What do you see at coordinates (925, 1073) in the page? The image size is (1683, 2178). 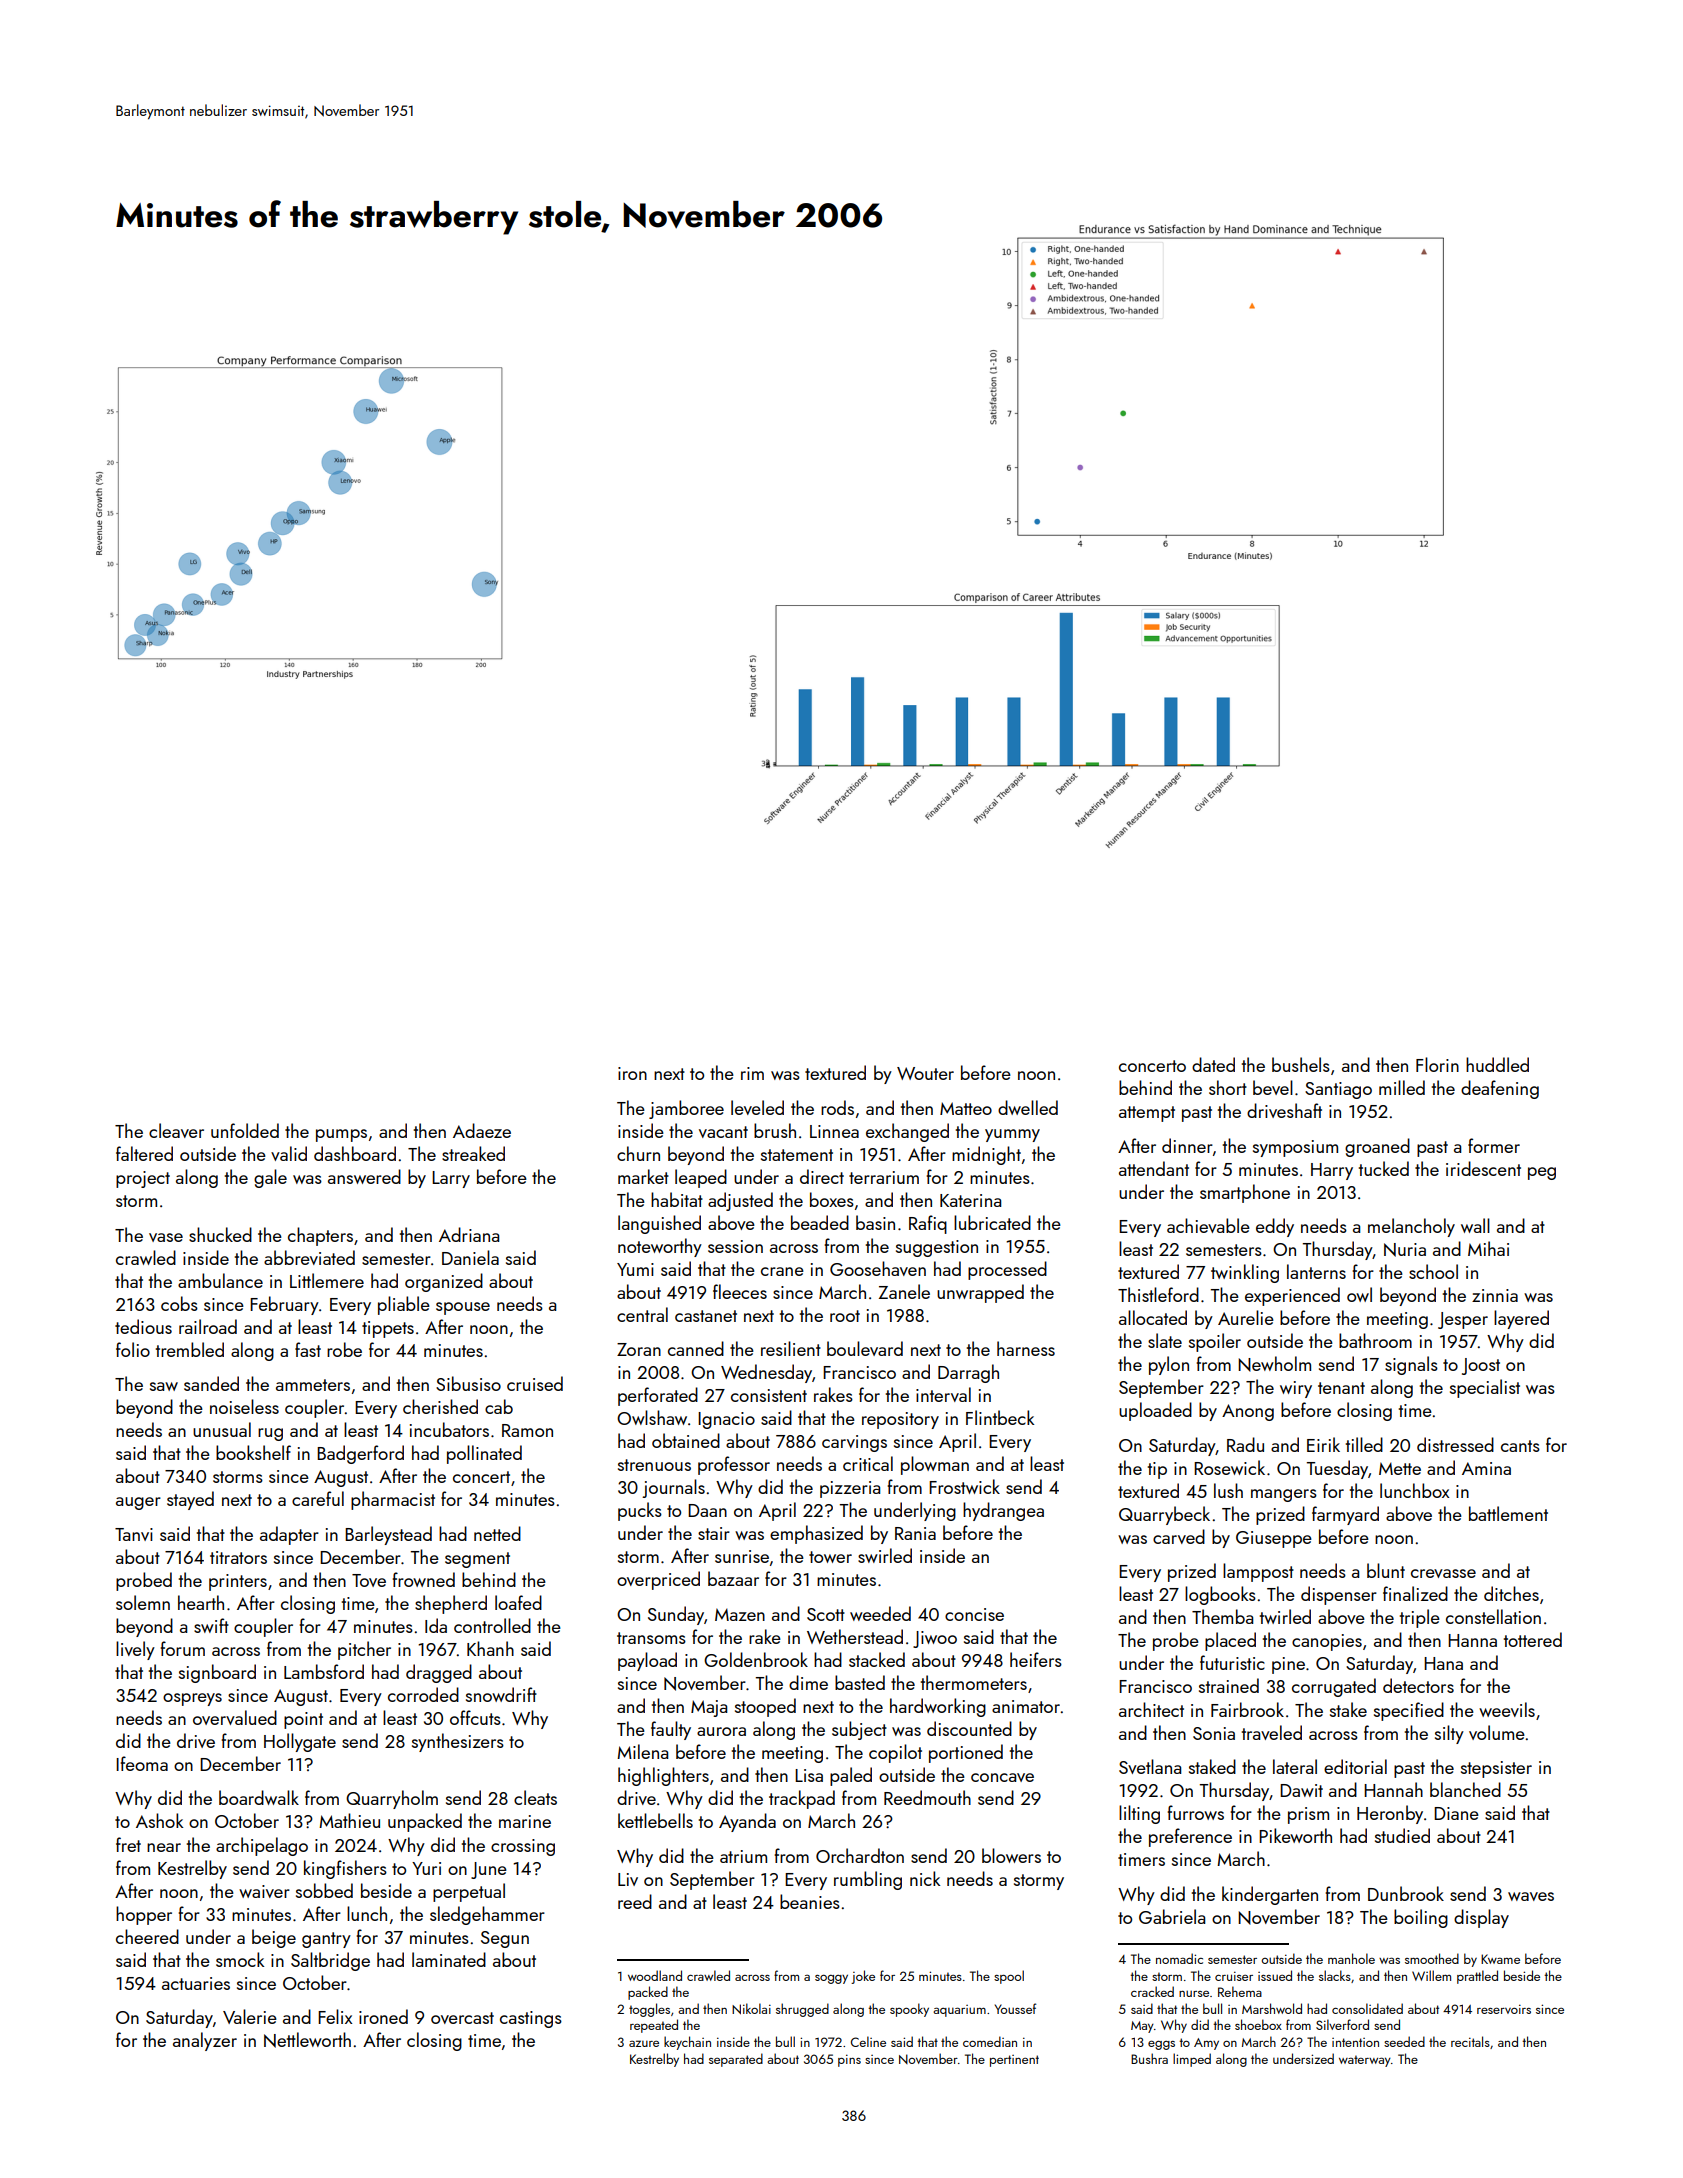 I see `Wouter` at bounding box center [925, 1073].
